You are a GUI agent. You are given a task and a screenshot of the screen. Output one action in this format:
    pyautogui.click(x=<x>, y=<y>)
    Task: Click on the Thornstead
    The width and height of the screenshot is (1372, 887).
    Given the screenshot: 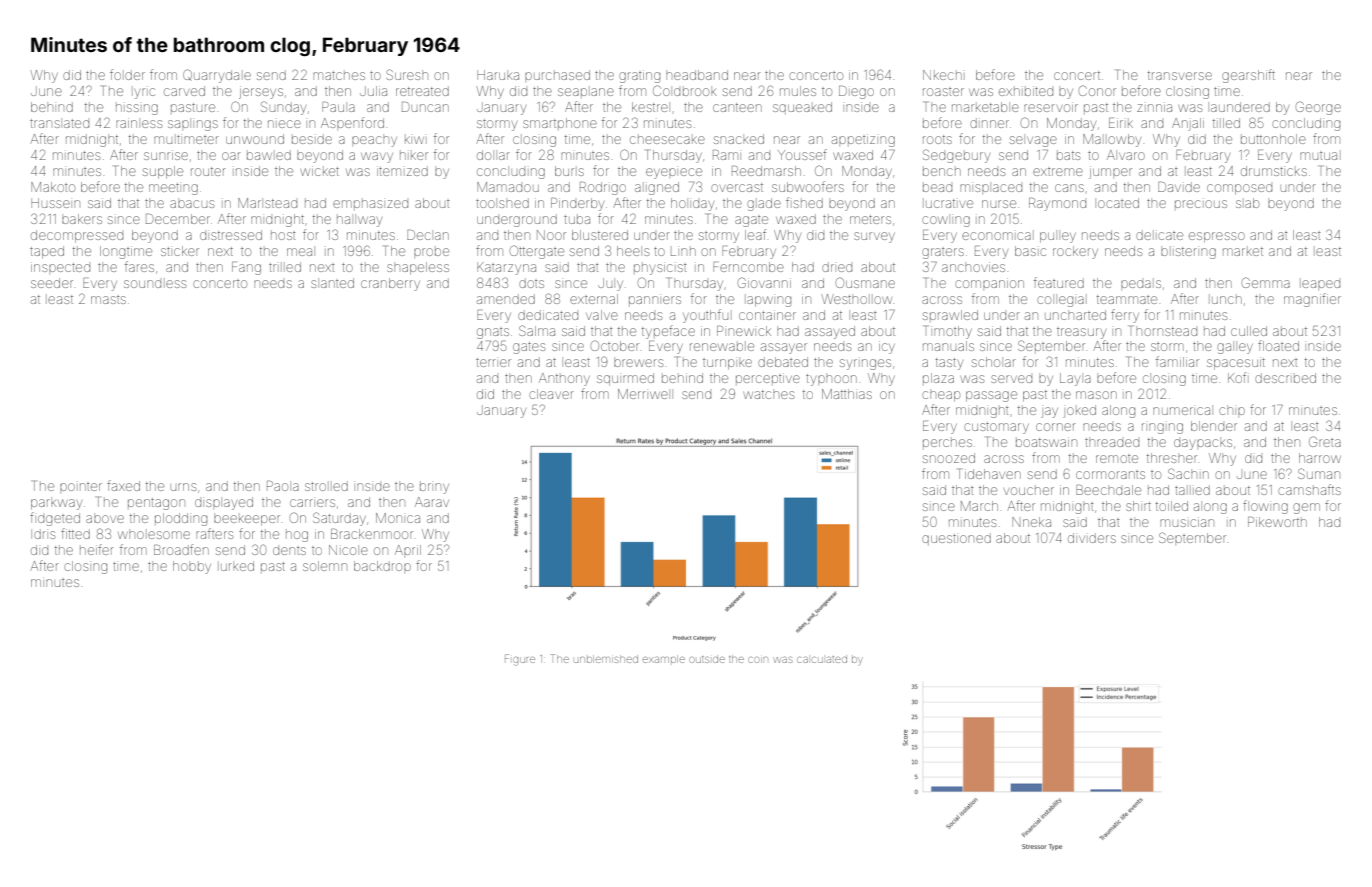 What is the action you would take?
    pyautogui.click(x=1163, y=331)
